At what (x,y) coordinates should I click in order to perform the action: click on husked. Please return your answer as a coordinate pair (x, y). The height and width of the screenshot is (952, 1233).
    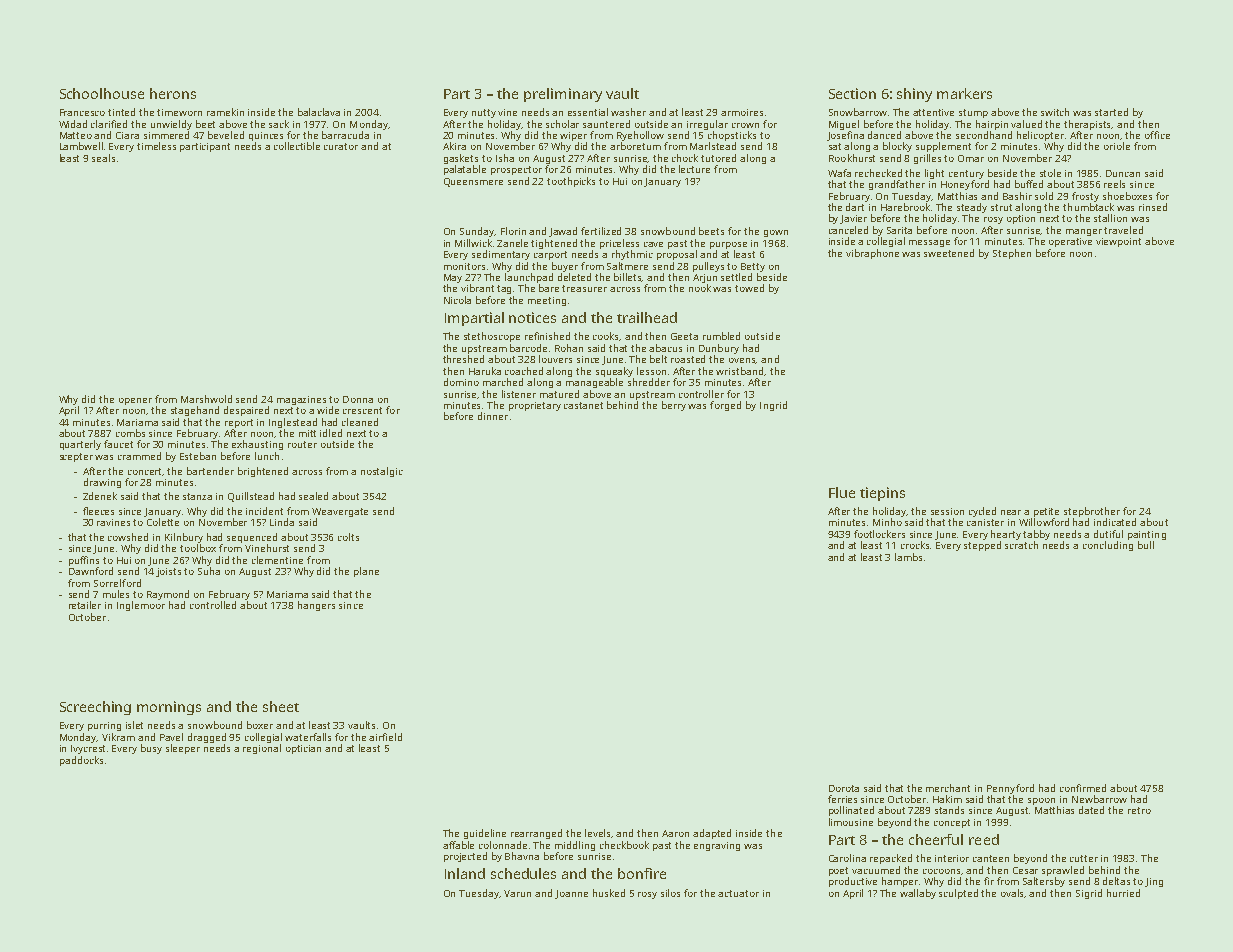
    Looking at the image, I should click on (609, 893).
